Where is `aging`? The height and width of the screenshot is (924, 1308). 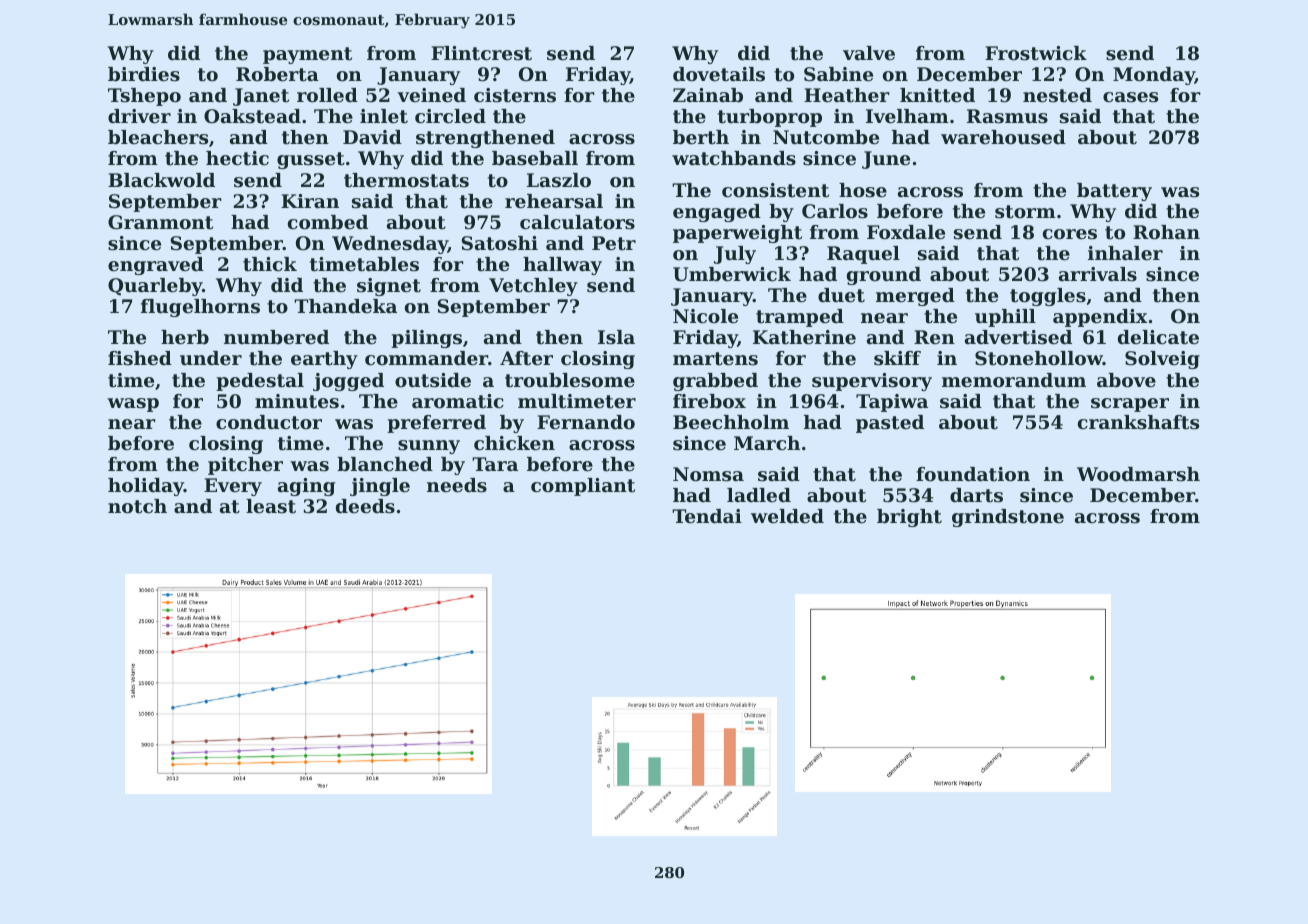 aging is located at coordinates (306, 487).
